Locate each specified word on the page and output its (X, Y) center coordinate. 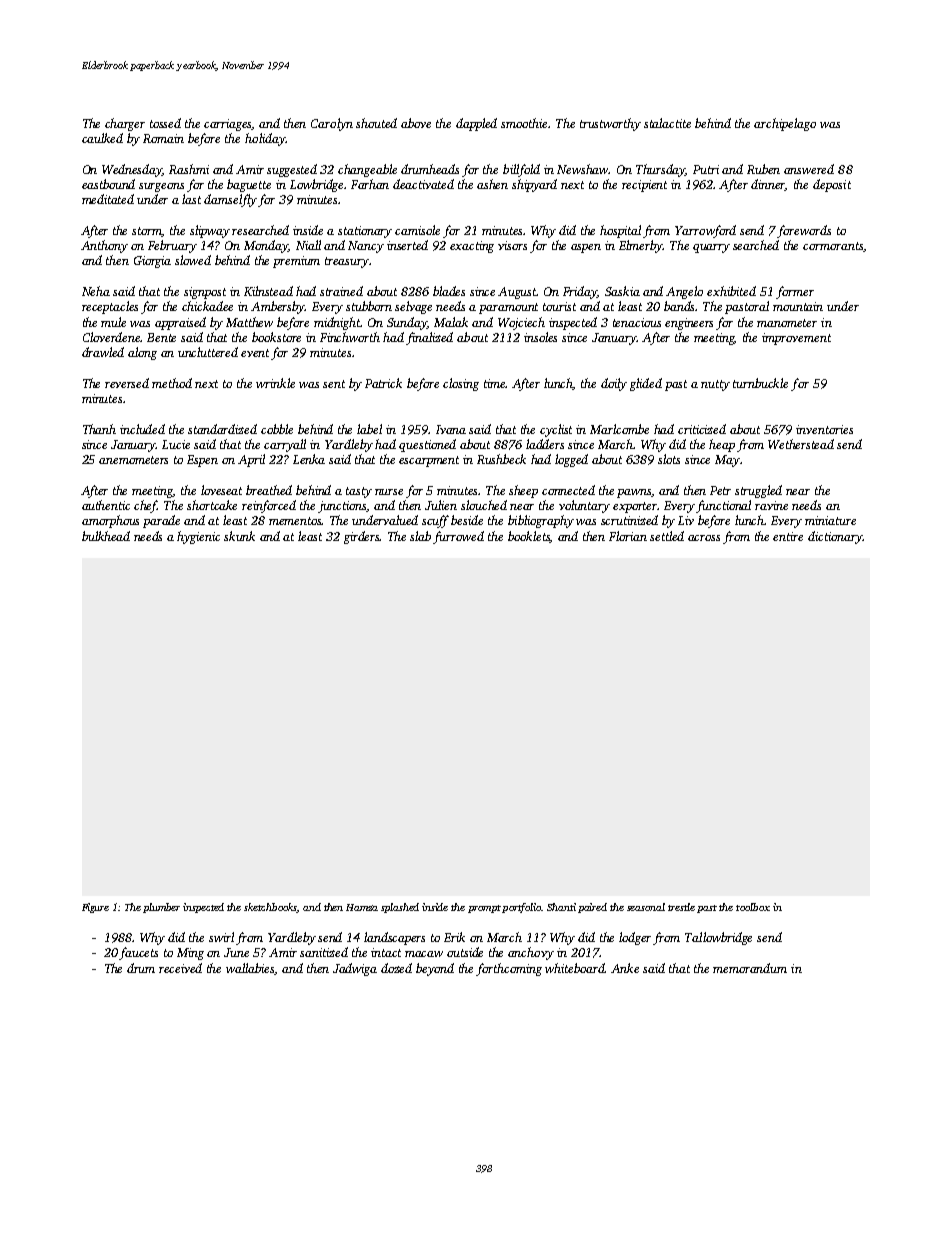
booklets (529, 537)
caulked (102, 138)
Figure (95, 908)
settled (667, 536)
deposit (832, 185)
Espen (202, 461)
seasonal (646, 907)
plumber (161, 908)
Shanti (561, 907)
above (416, 123)
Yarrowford (705, 231)
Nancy (366, 247)
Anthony (104, 246)
